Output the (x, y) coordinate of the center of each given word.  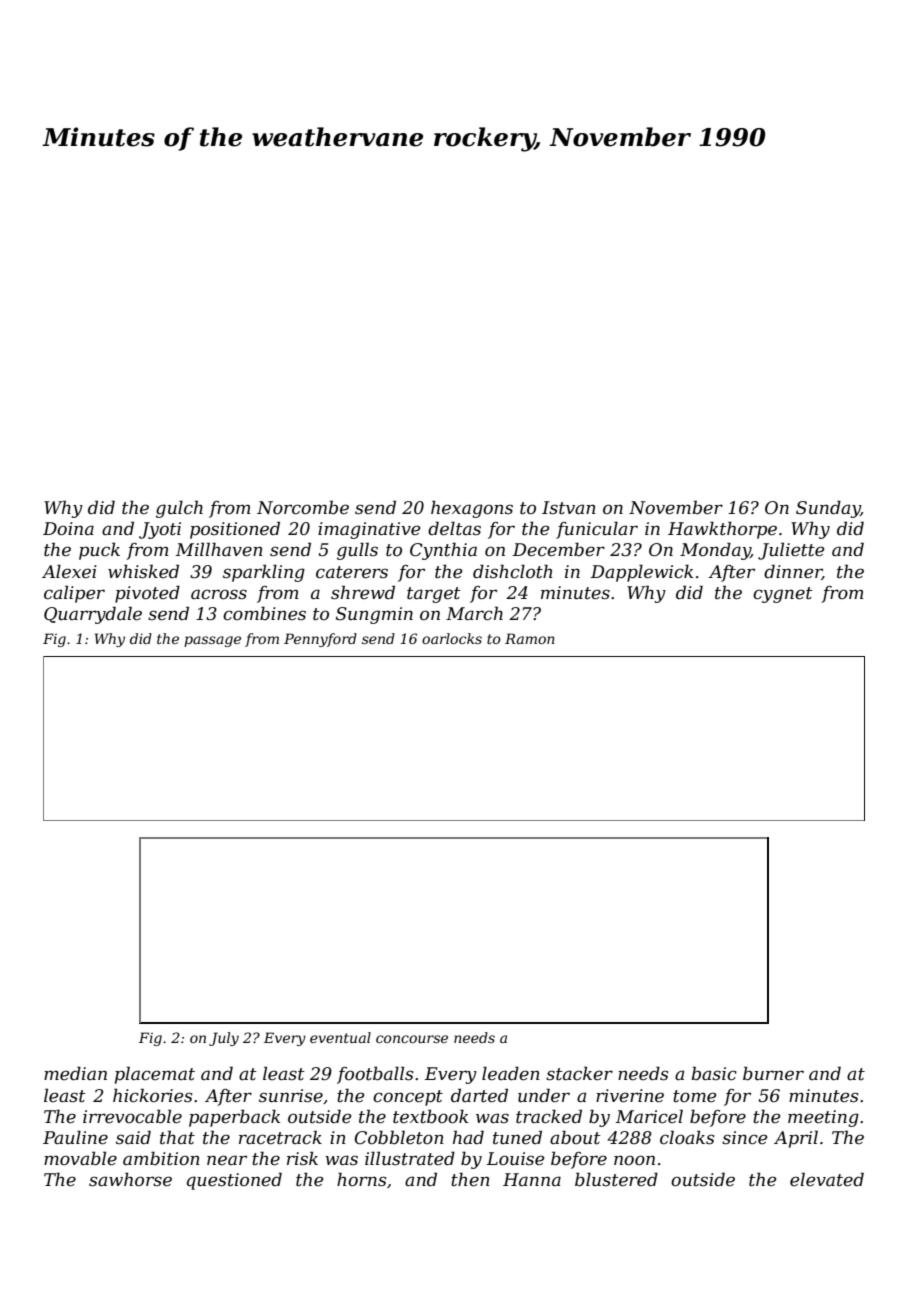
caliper (74, 594)
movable (80, 1158)
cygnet (783, 595)
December (559, 550)
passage (212, 641)
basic (714, 1073)
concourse (412, 1039)
